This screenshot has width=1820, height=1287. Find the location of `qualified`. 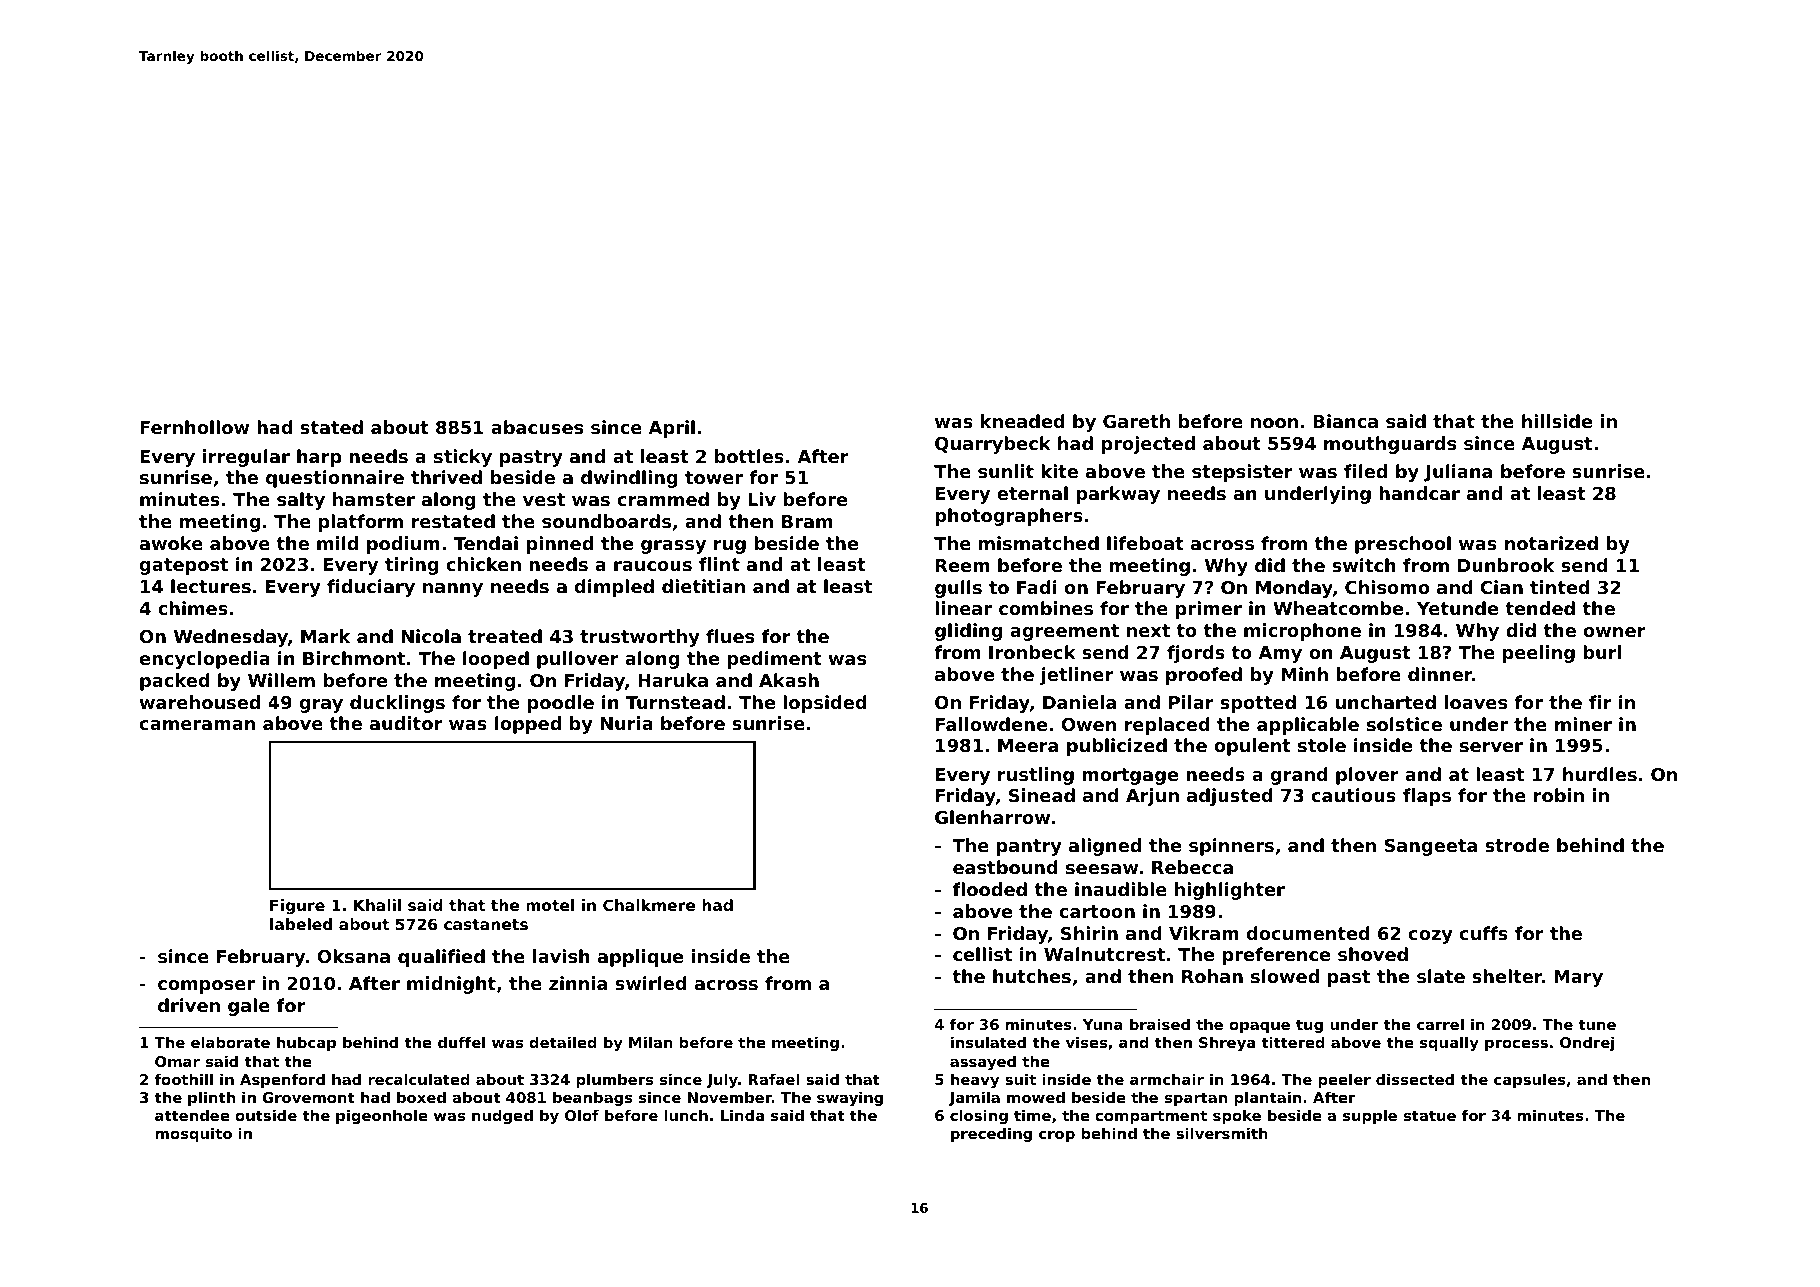

qualified is located at coordinates (441, 958).
